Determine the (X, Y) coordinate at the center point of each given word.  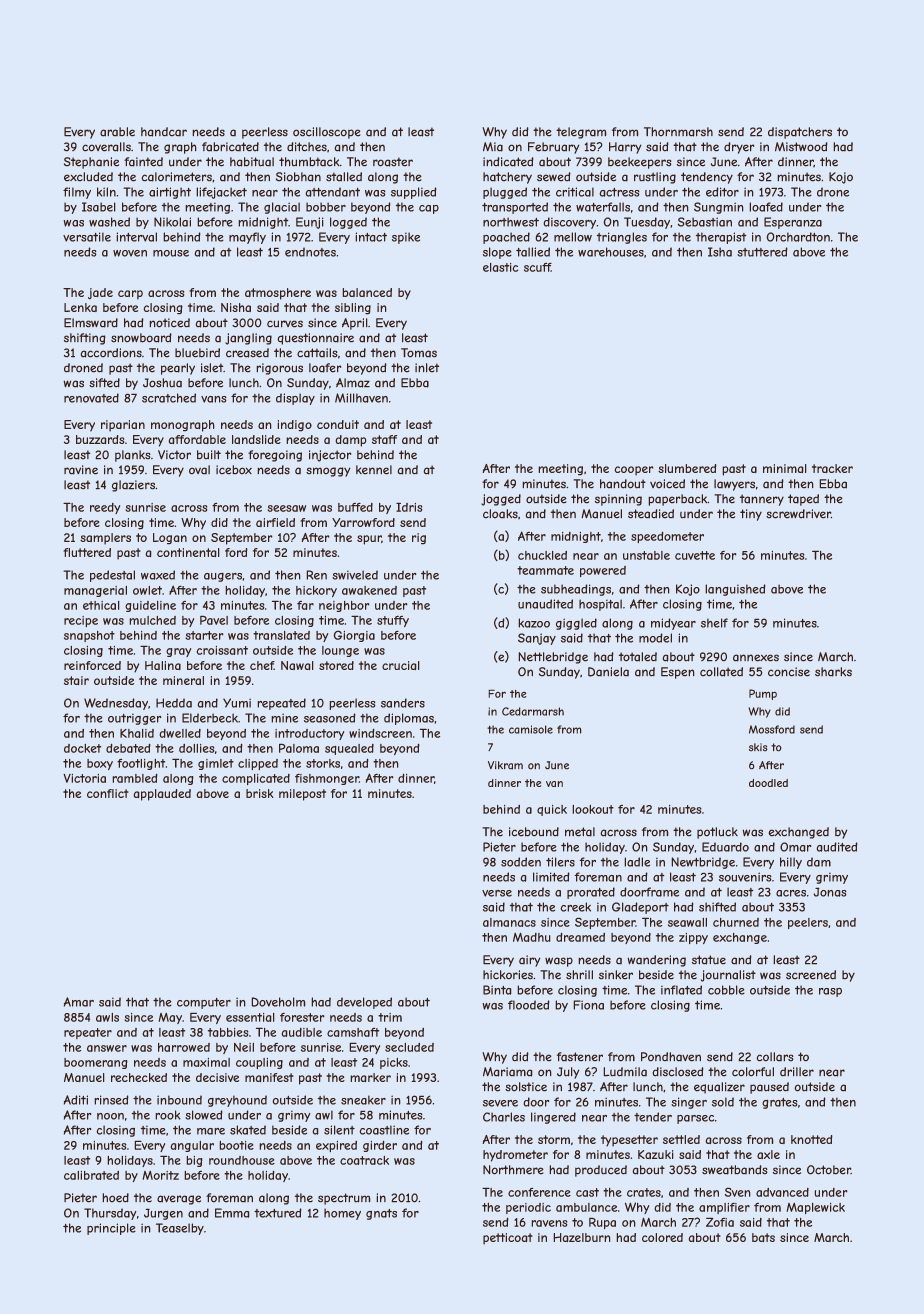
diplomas (409, 719)
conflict (108, 793)
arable (117, 132)
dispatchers (800, 133)
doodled (768, 783)
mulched (153, 620)
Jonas (830, 892)
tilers (560, 862)
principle (111, 1229)
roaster (393, 162)
